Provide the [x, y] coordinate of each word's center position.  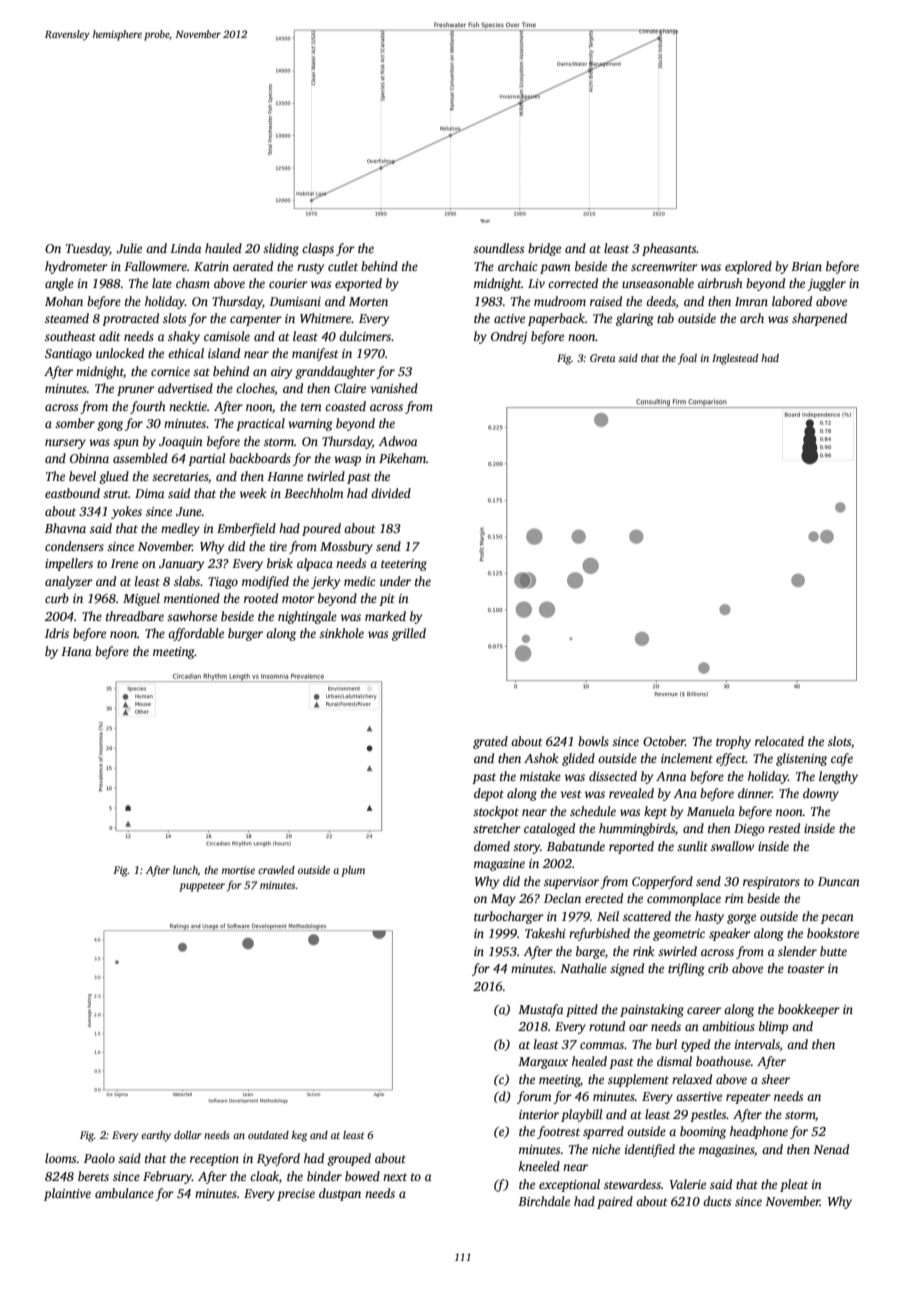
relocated [779, 741]
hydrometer [76, 267]
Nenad [831, 1149]
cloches [255, 388]
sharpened [819, 319]
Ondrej [509, 337]
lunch [185, 871]
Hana [76, 651]
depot [489, 794]
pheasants [669, 249]
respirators [771, 883]
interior [539, 1114]
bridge [544, 249]
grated [490, 742]
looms [60, 1158]
